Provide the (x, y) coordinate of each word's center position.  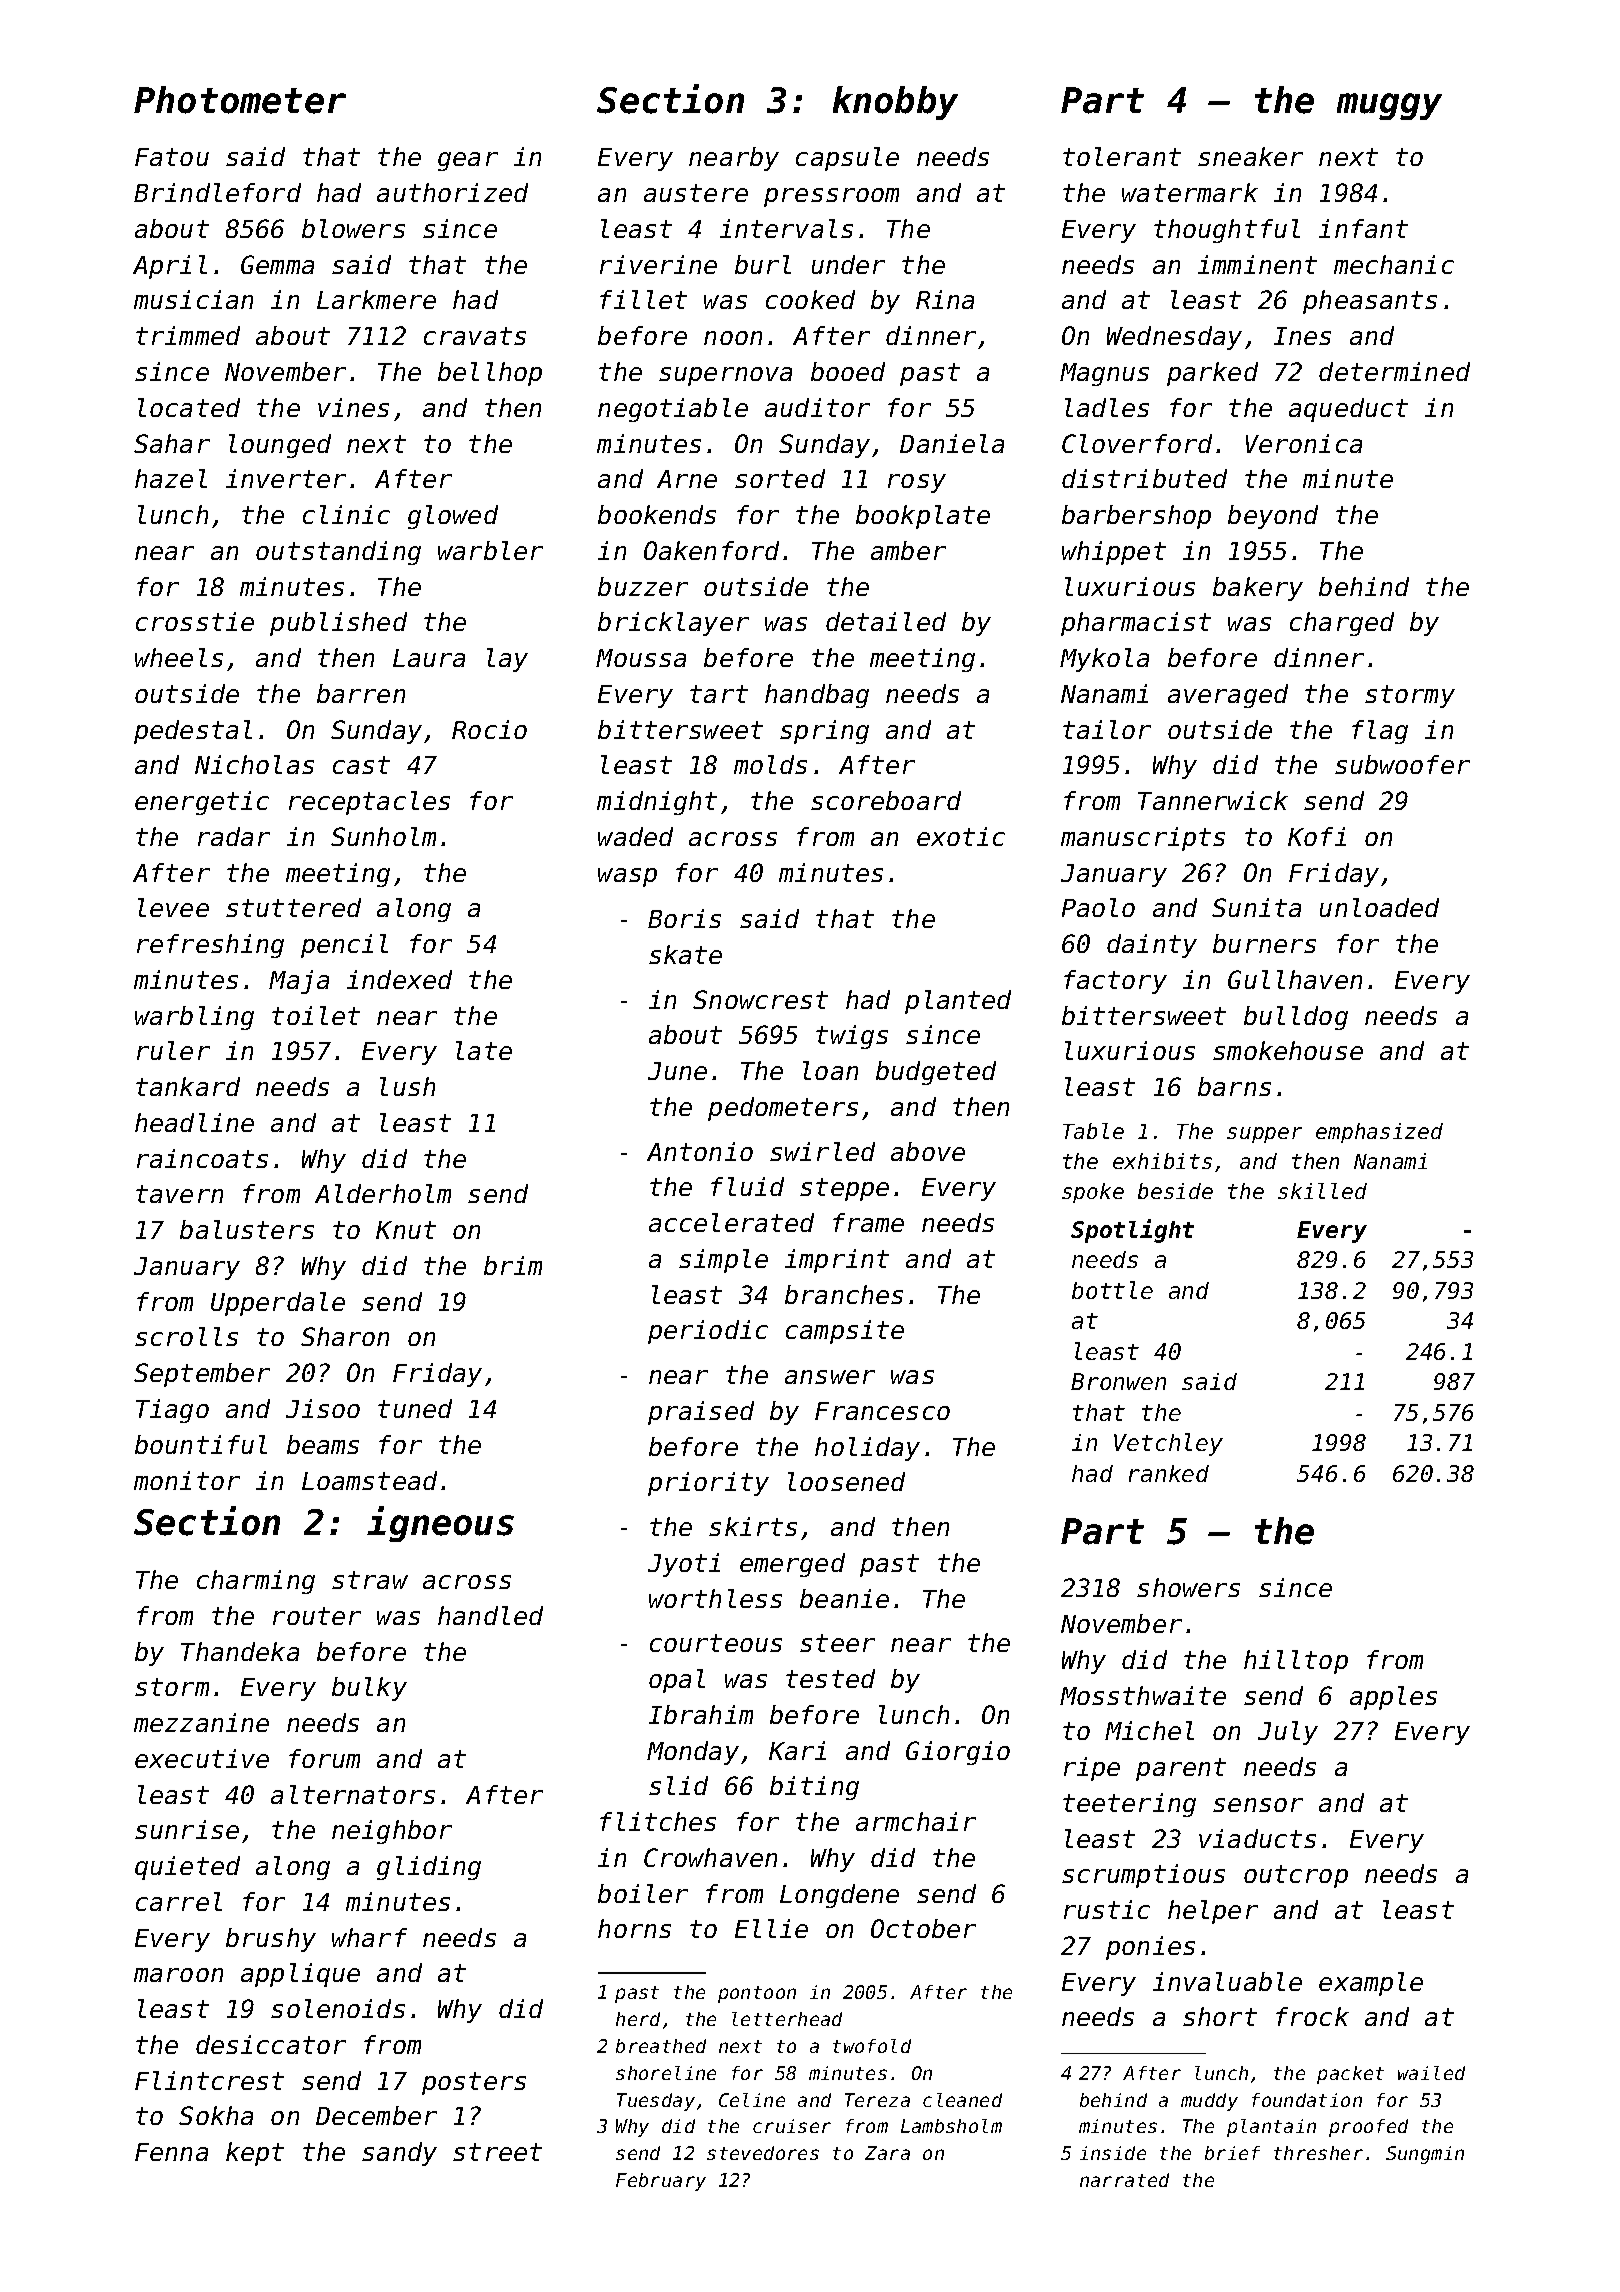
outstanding (338, 553)
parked (1212, 374)
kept (255, 2154)
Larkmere (376, 299)
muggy (1389, 106)
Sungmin (1425, 2155)
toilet (316, 1015)
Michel (1149, 1730)
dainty (1152, 946)
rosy (917, 483)
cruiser (792, 2126)
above (928, 1151)
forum (324, 1758)
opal (677, 1681)
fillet (643, 299)
